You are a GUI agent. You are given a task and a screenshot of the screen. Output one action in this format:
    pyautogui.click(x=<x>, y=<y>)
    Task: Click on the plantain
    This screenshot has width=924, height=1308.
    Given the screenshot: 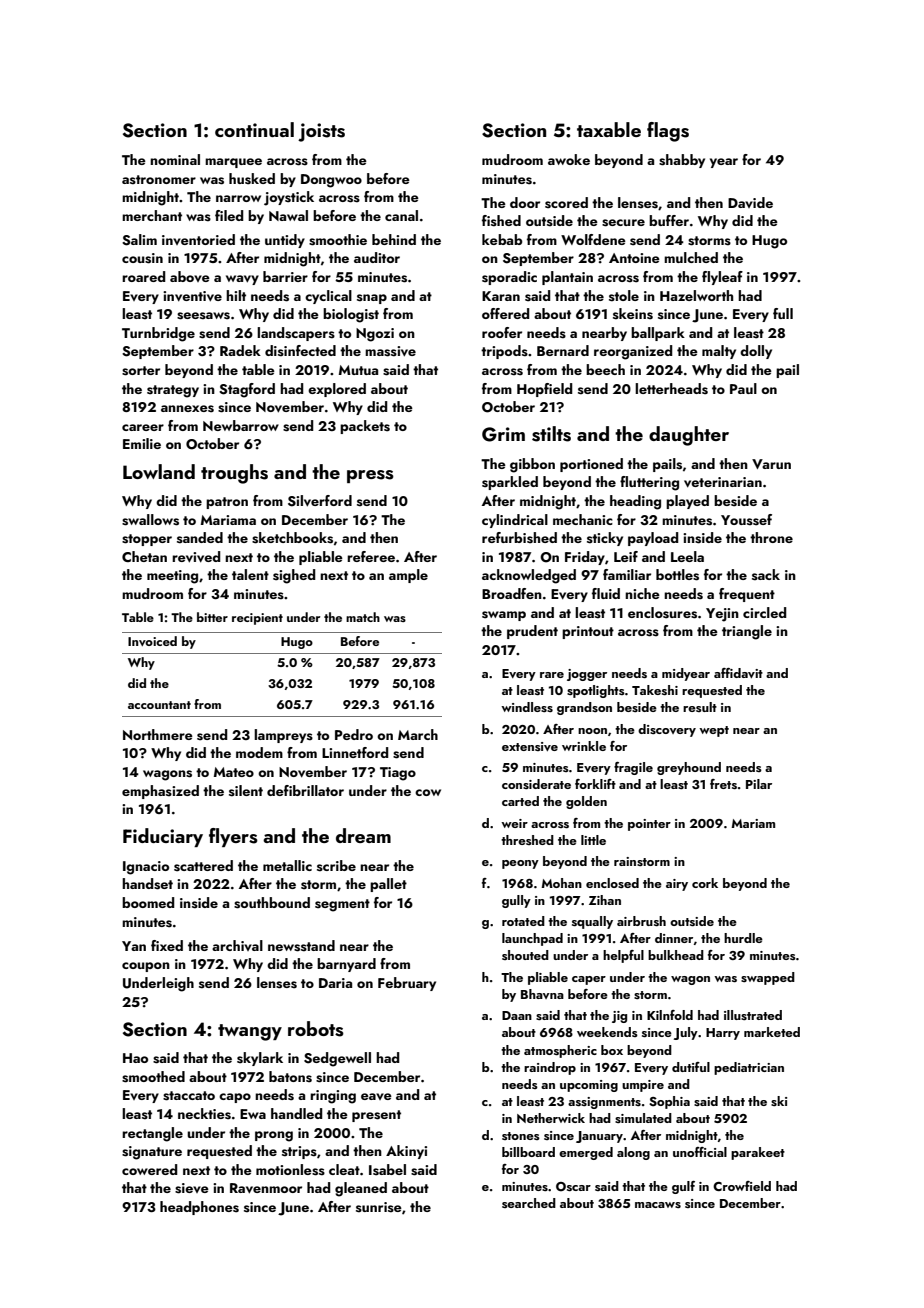 What is the action you would take?
    pyautogui.click(x=567, y=278)
